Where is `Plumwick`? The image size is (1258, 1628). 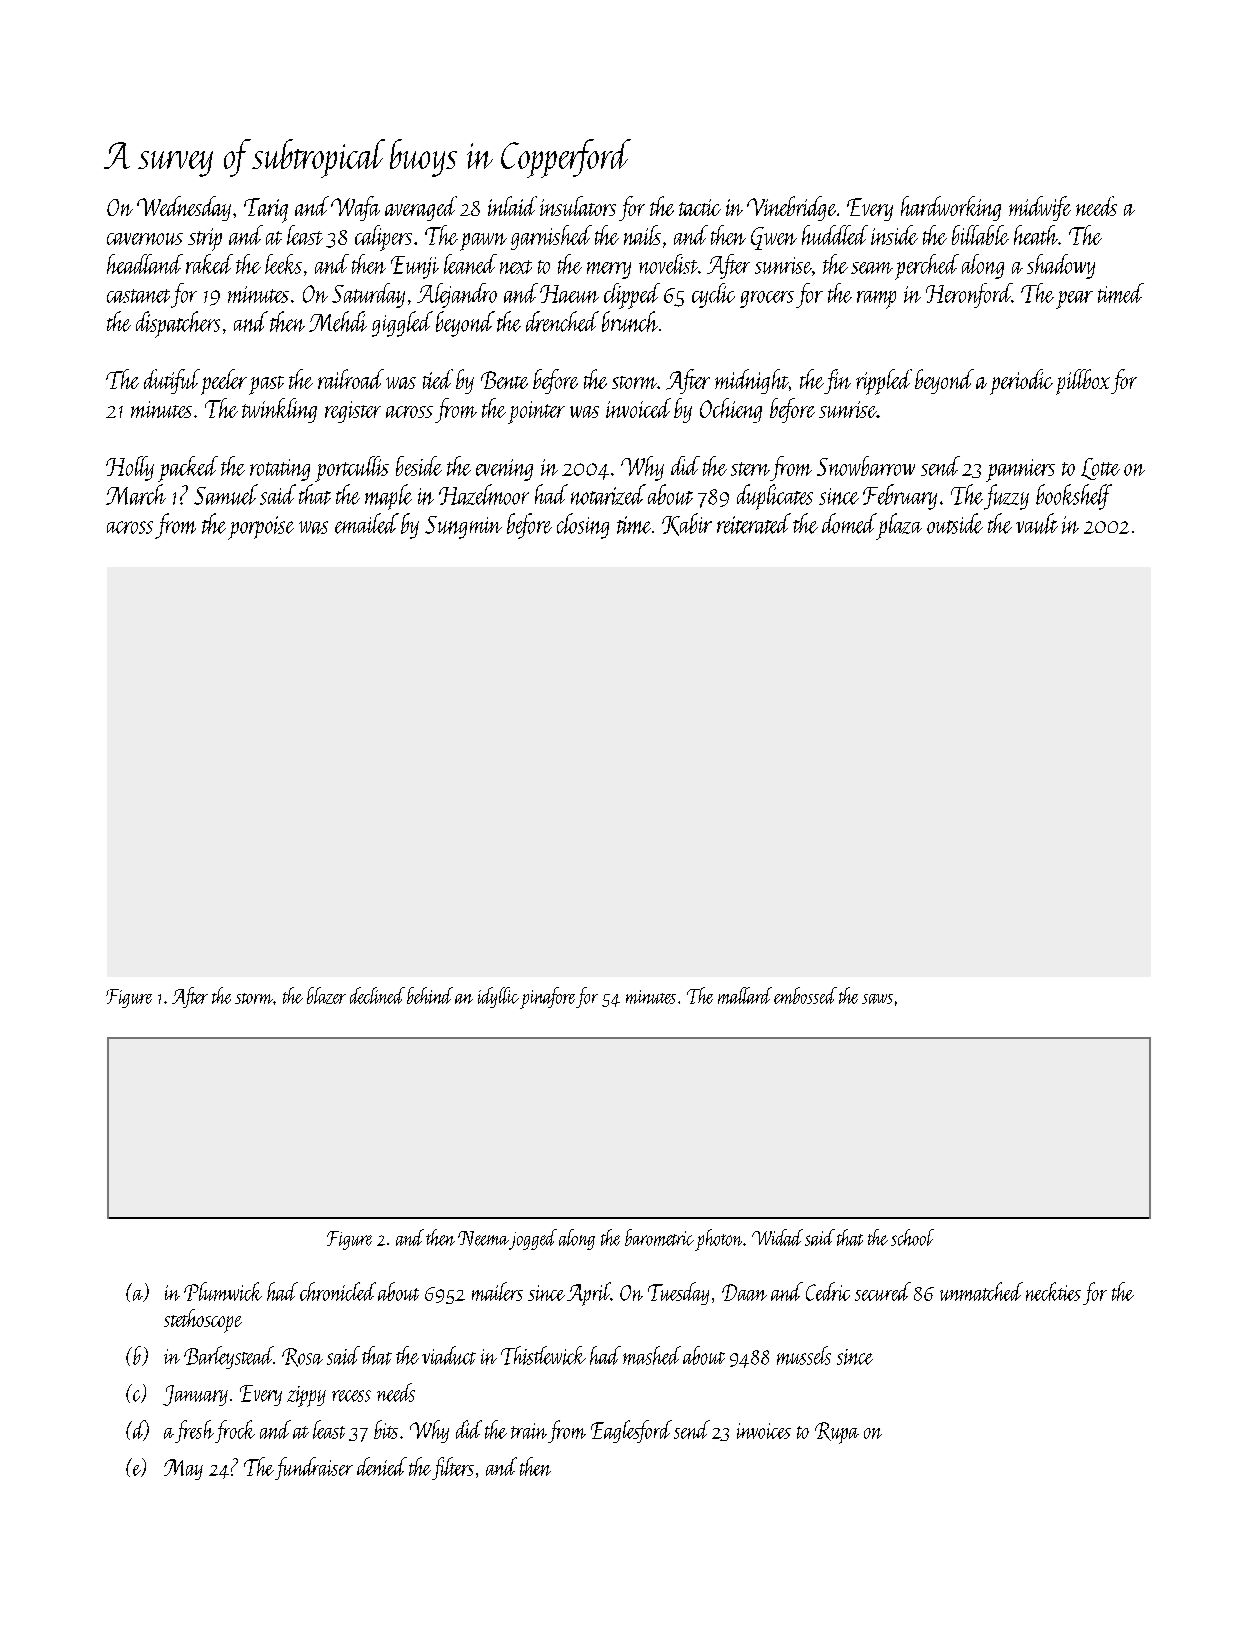
Plumwick is located at coordinates (223, 1291).
